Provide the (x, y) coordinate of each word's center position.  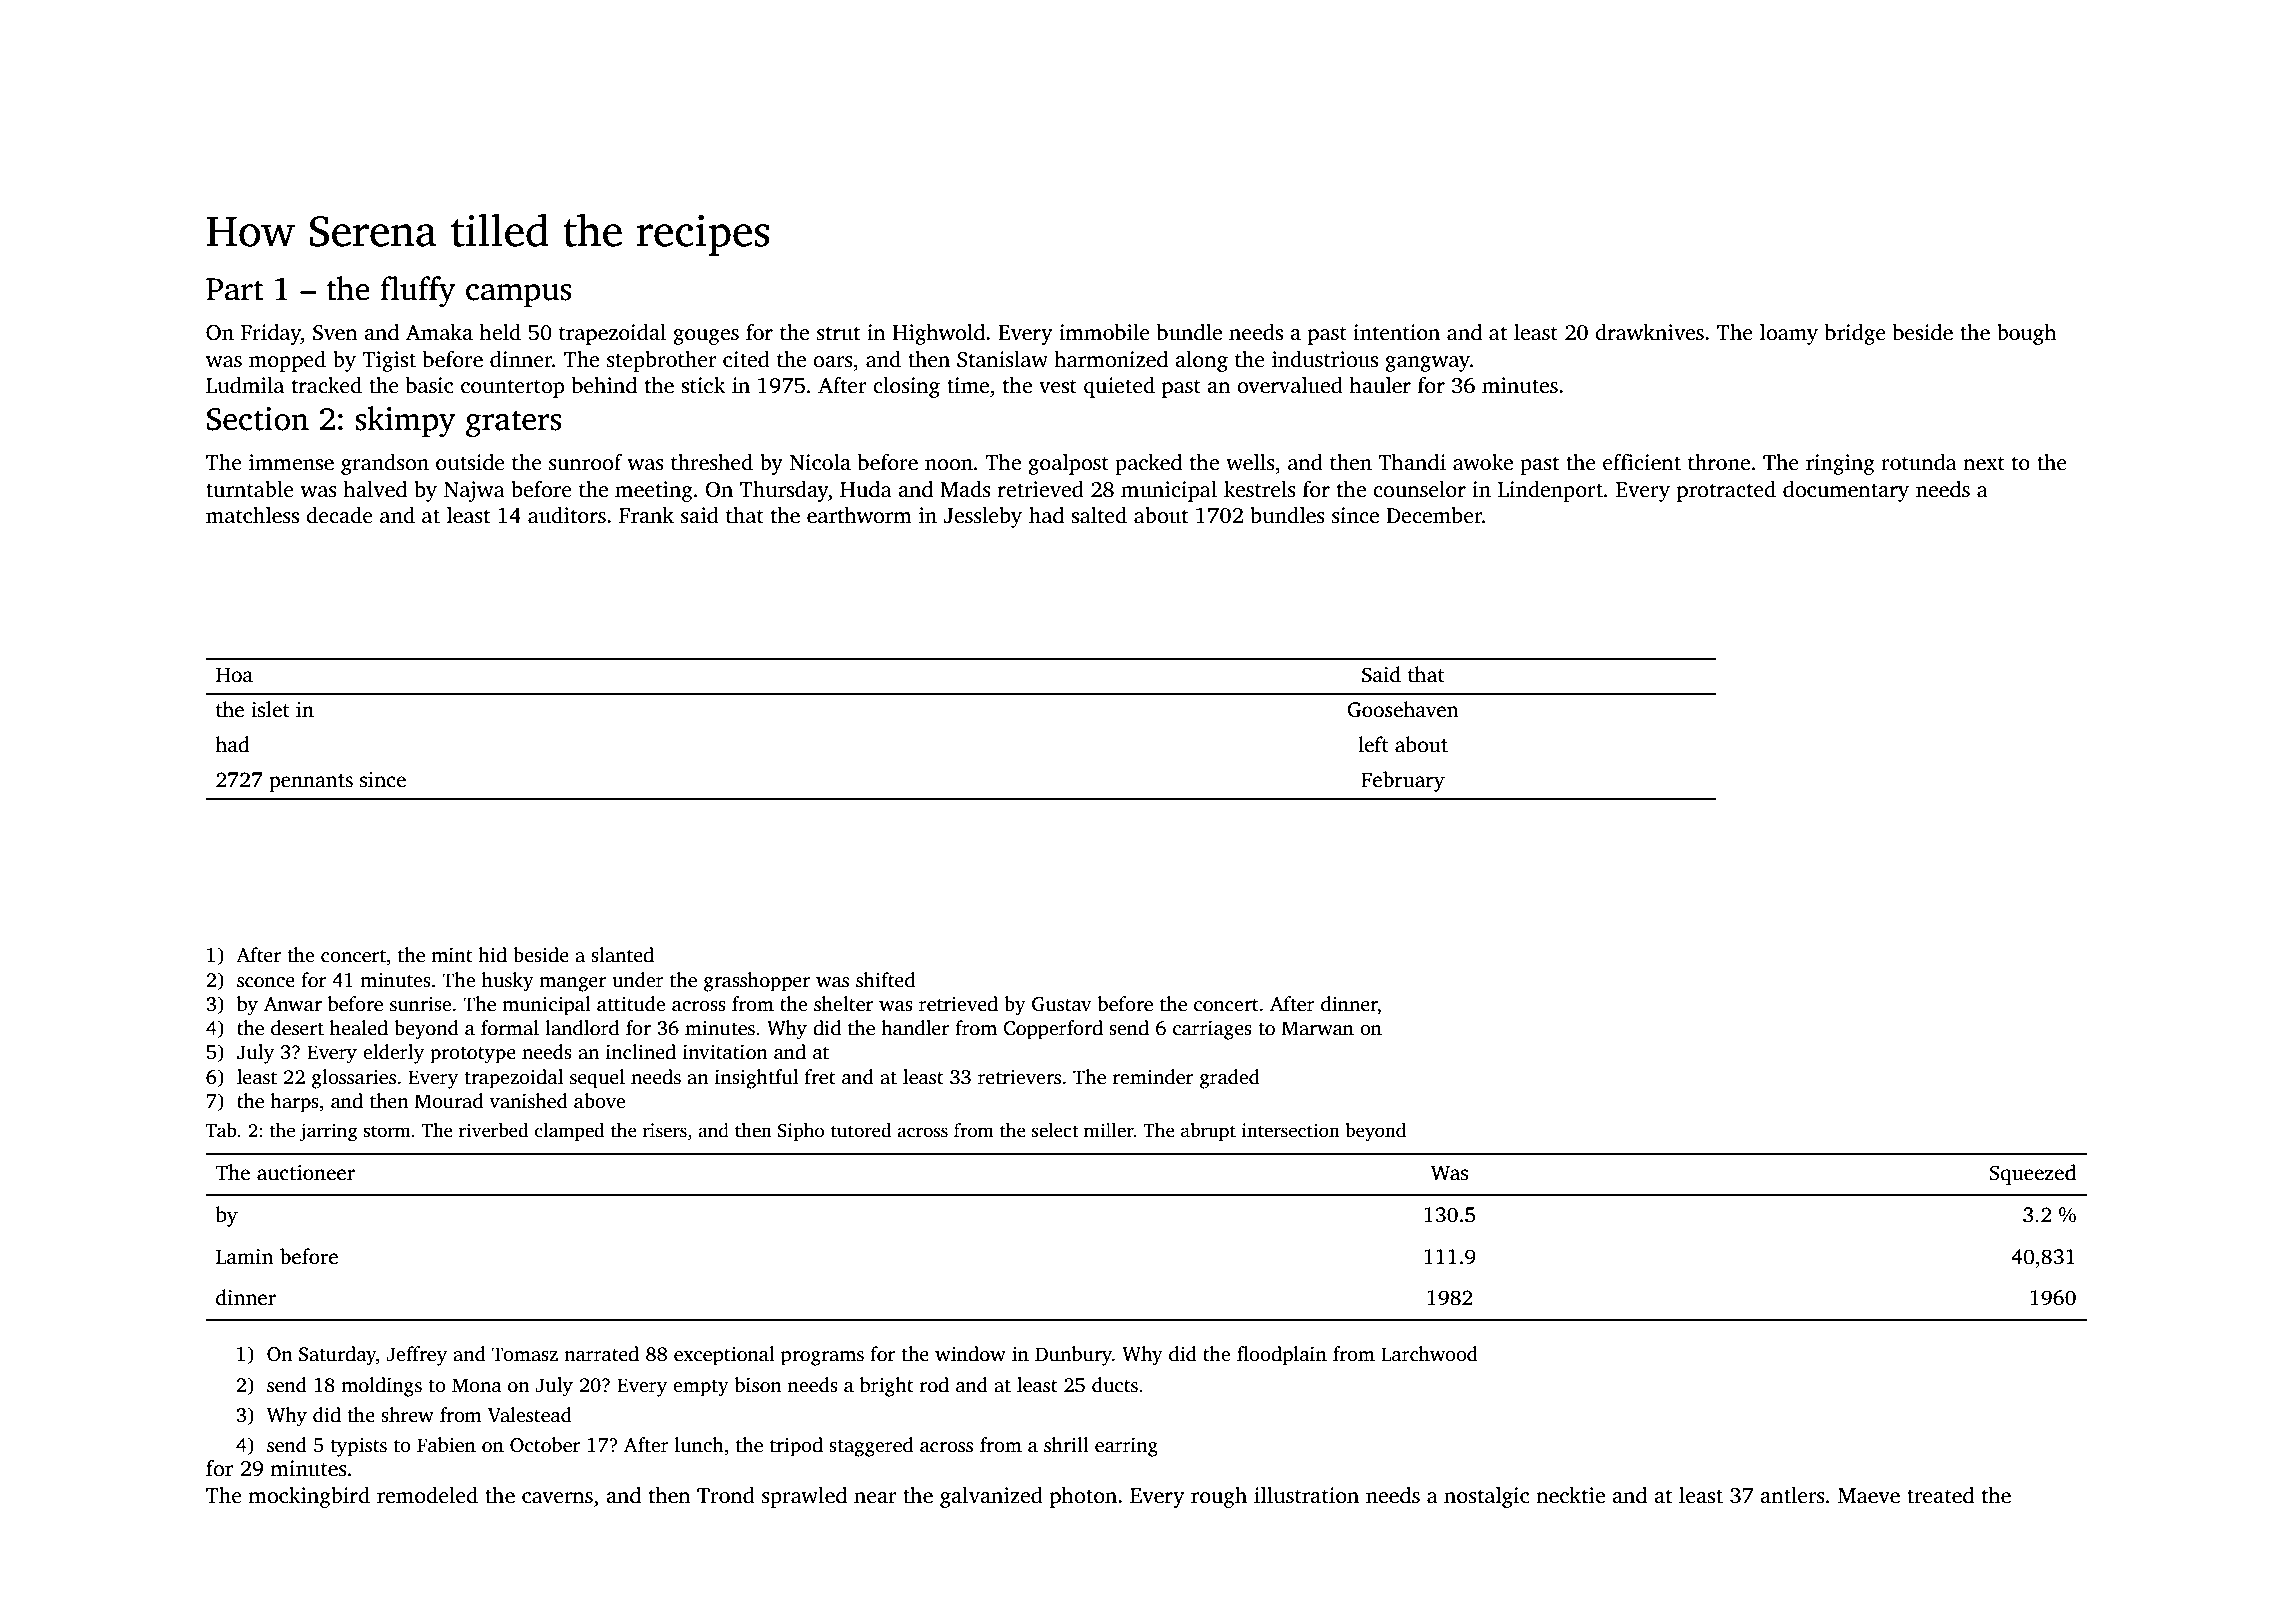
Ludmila (245, 385)
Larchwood (1429, 1354)
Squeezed (2032, 1174)
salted (1099, 515)
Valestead (530, 1415)
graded (1230, 1079)
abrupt (1208, 1132)
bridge (1855, 334)
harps (294, 1103)
